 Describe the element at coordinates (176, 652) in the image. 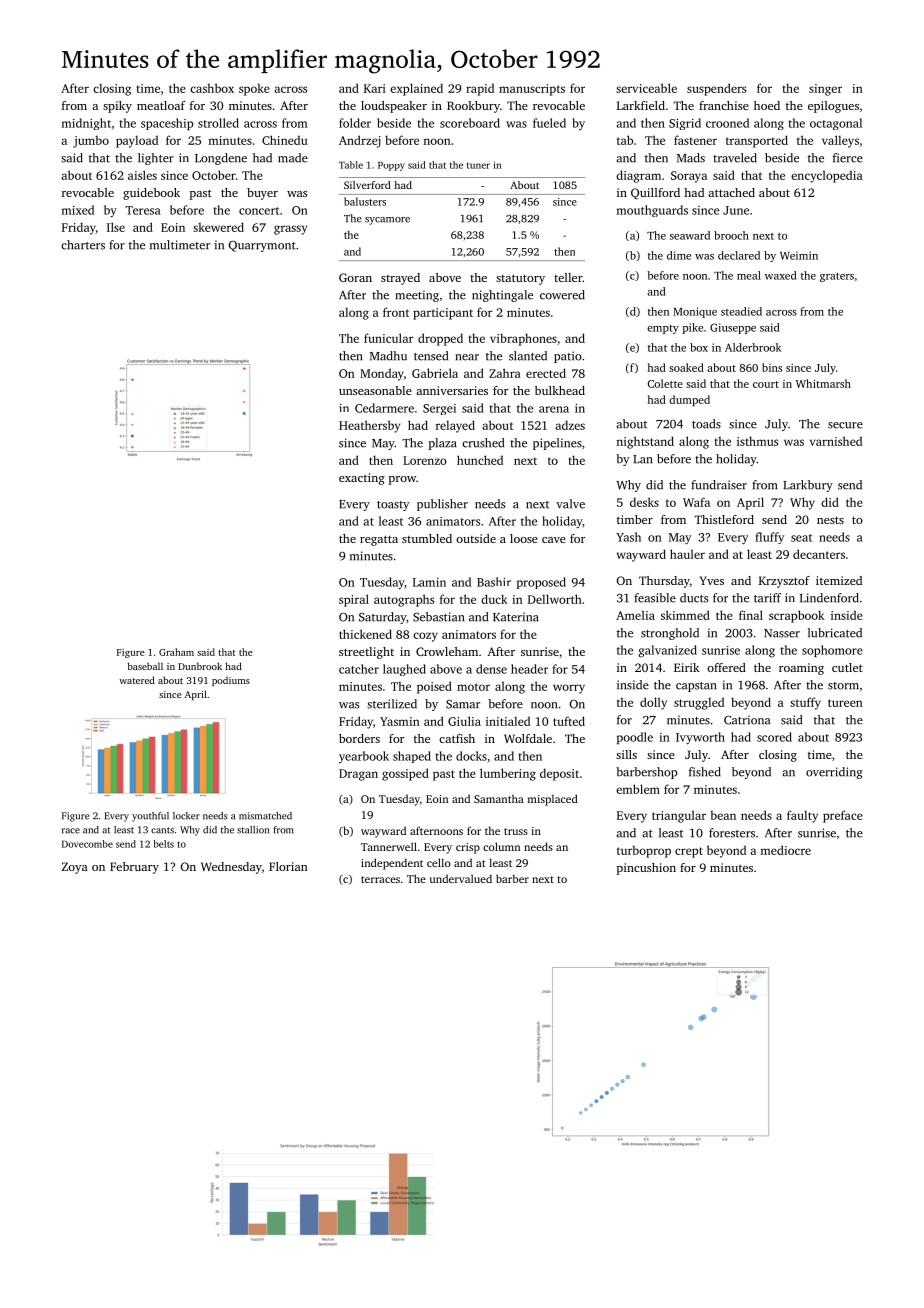

I see `Graham` at that location.
